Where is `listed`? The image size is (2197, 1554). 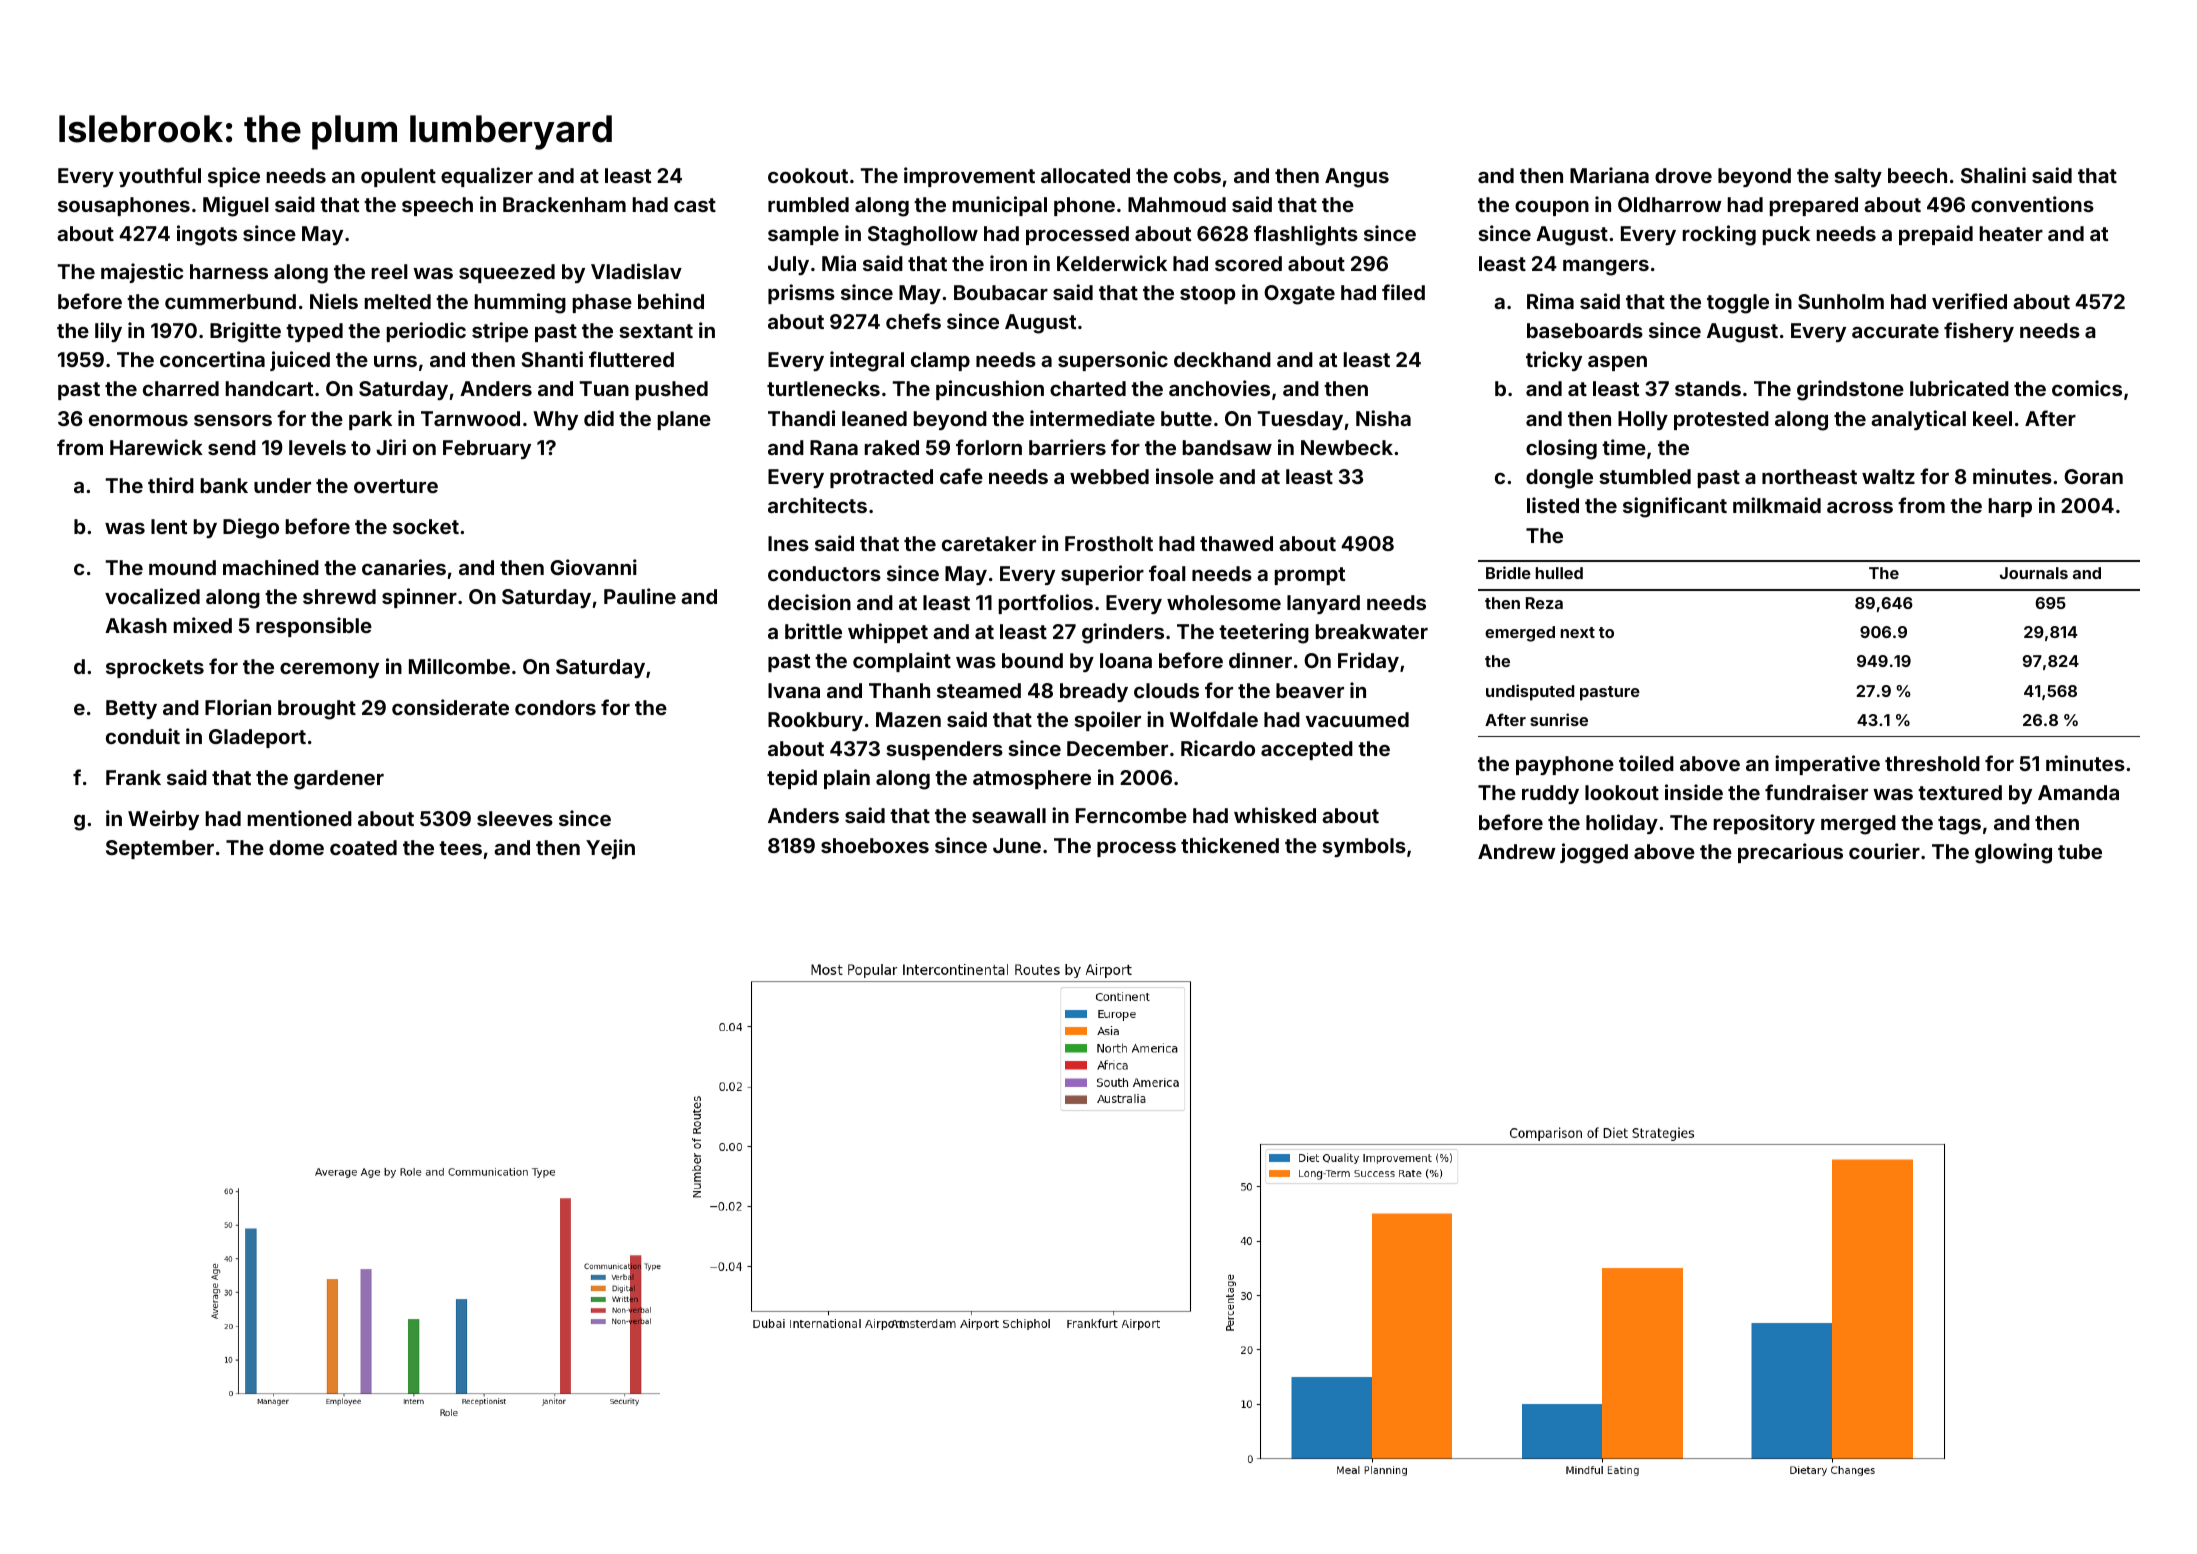
listed is located at coordinates (1553, 505).
